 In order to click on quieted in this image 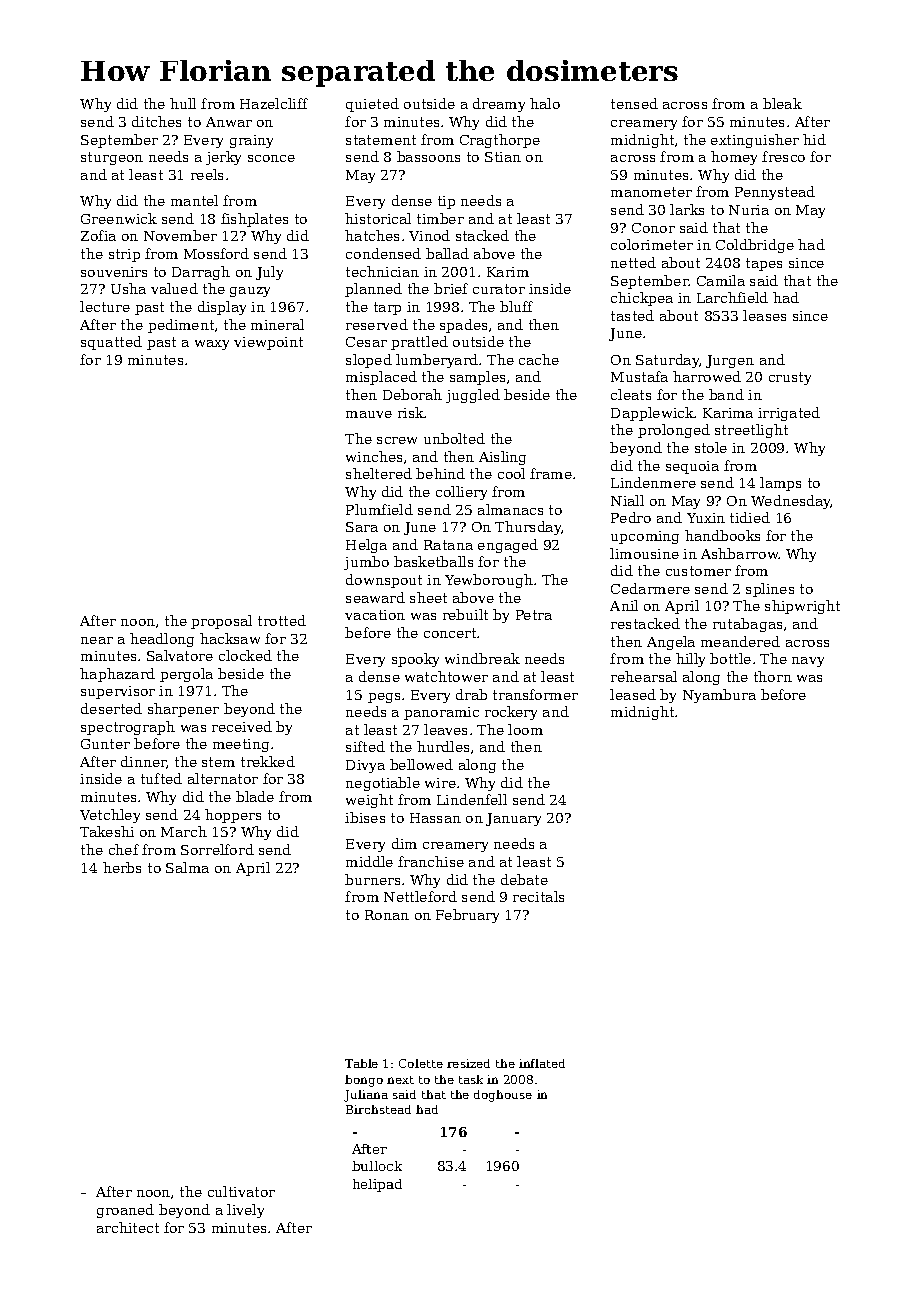, I will do `click(372, 105)`.
